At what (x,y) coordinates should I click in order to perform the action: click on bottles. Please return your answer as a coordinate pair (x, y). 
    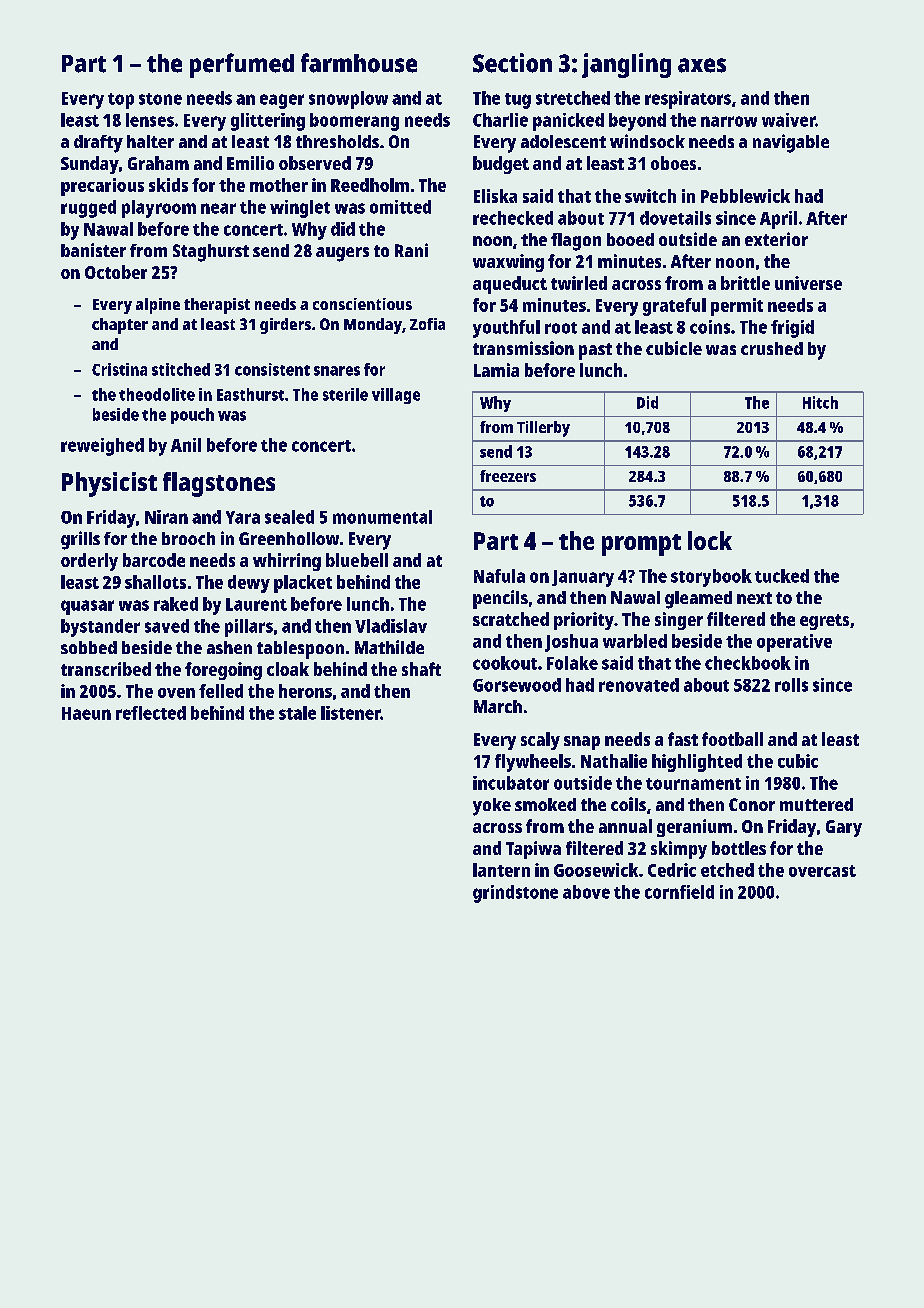
    Looking at the image, I should click on (739, 848).
